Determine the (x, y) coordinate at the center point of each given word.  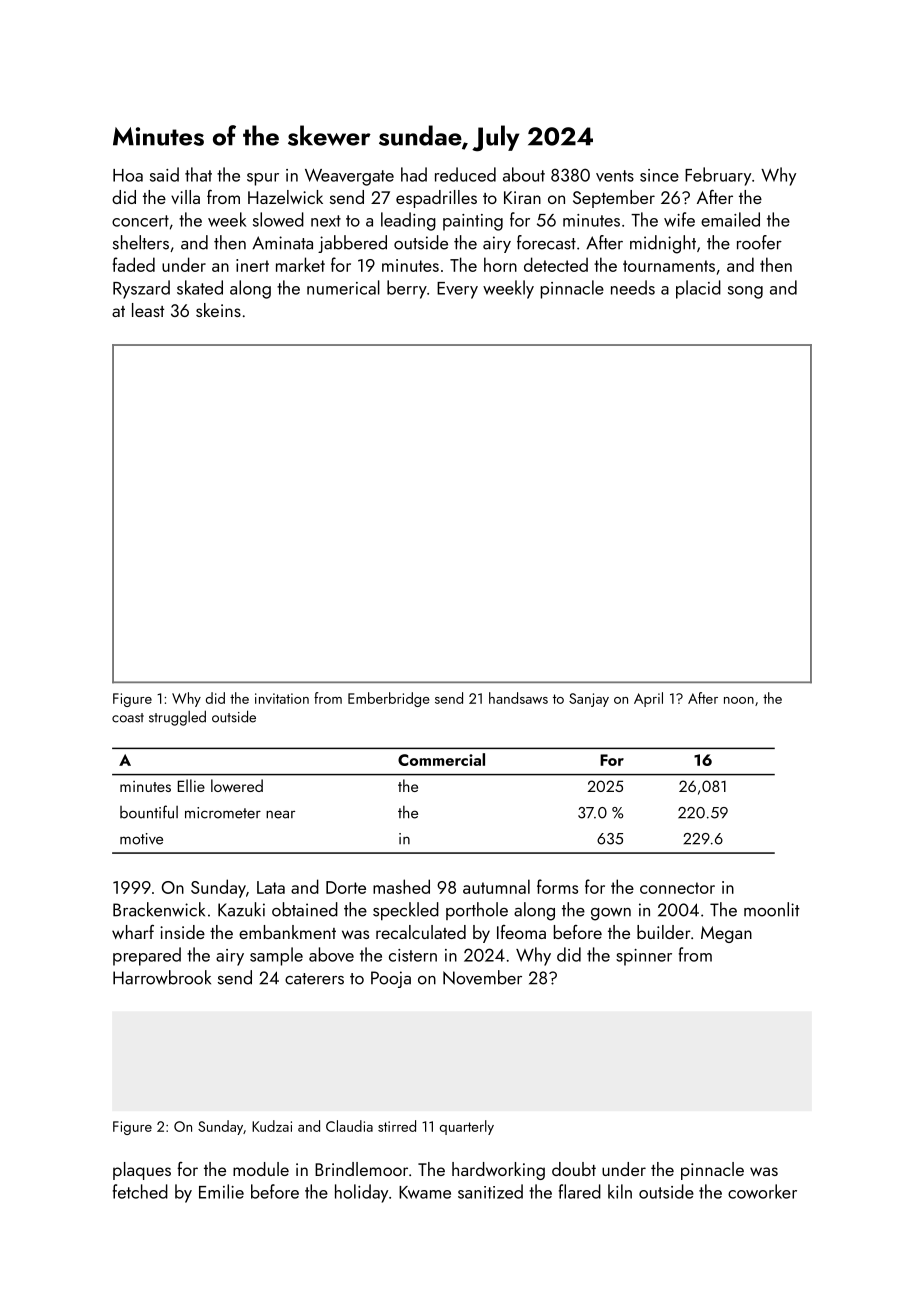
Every (457, 290)
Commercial (441, 759)
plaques (142, 1171)
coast (128, 718)
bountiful (149, 812)
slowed (278, 219)
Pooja (391, 979)
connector (677, 888)
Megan (726, 934)
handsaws (518, 698)
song (745, 292)
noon (739, 700)
